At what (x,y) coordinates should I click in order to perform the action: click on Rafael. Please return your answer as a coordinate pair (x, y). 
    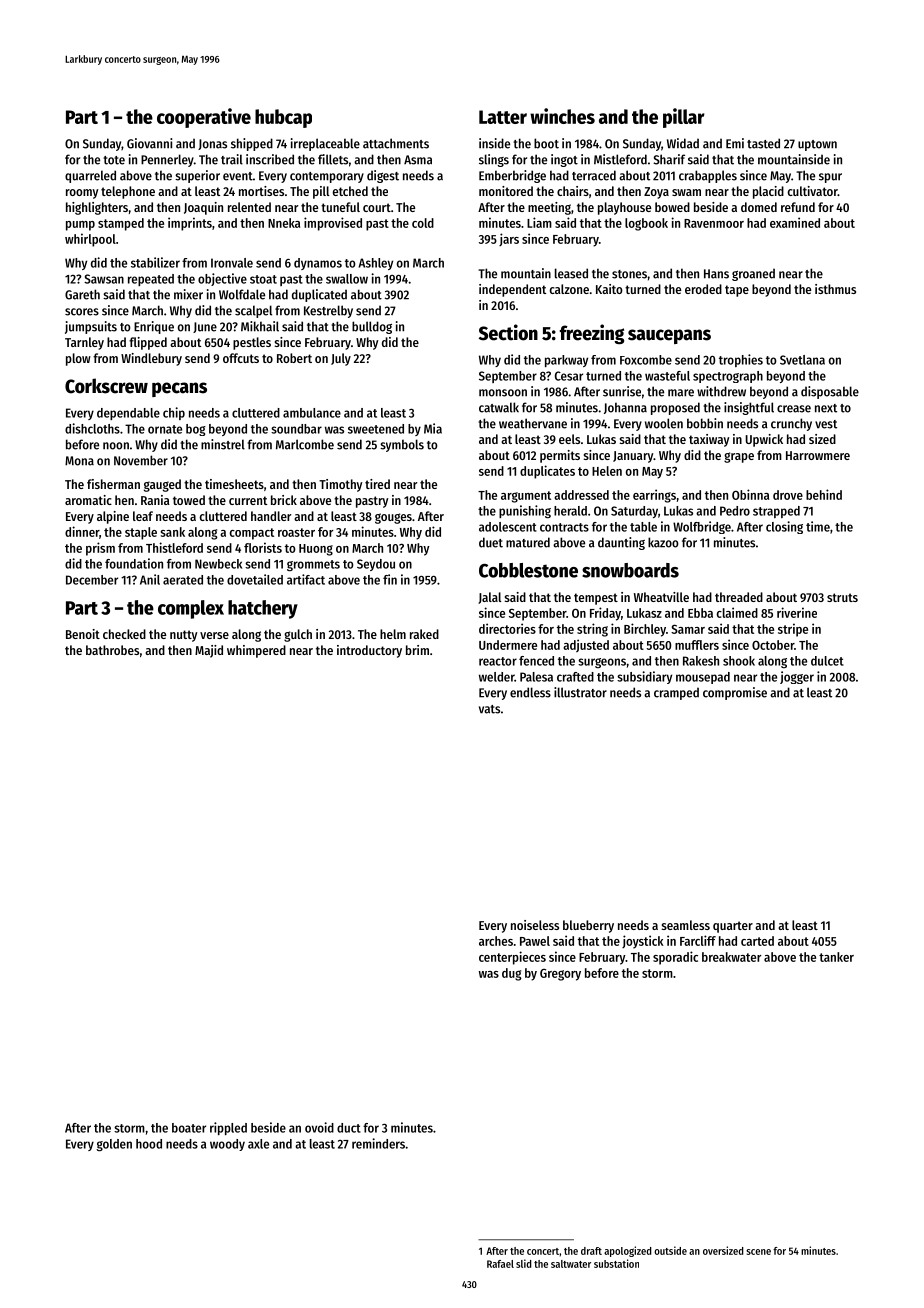
    Looking at the image, I should click on (500, 1264).
